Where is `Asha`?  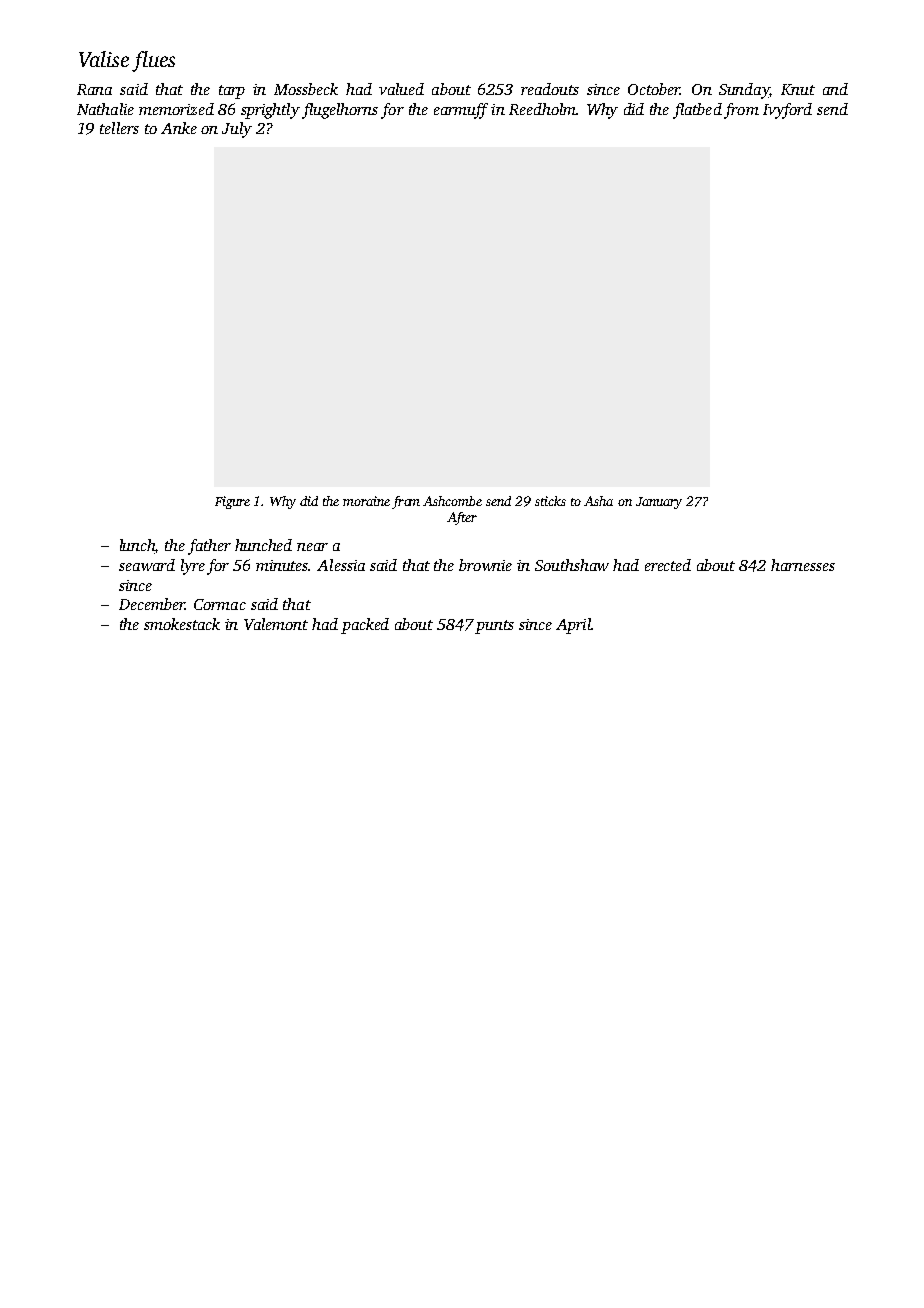
Asha is located at coordinates (598, 501).
